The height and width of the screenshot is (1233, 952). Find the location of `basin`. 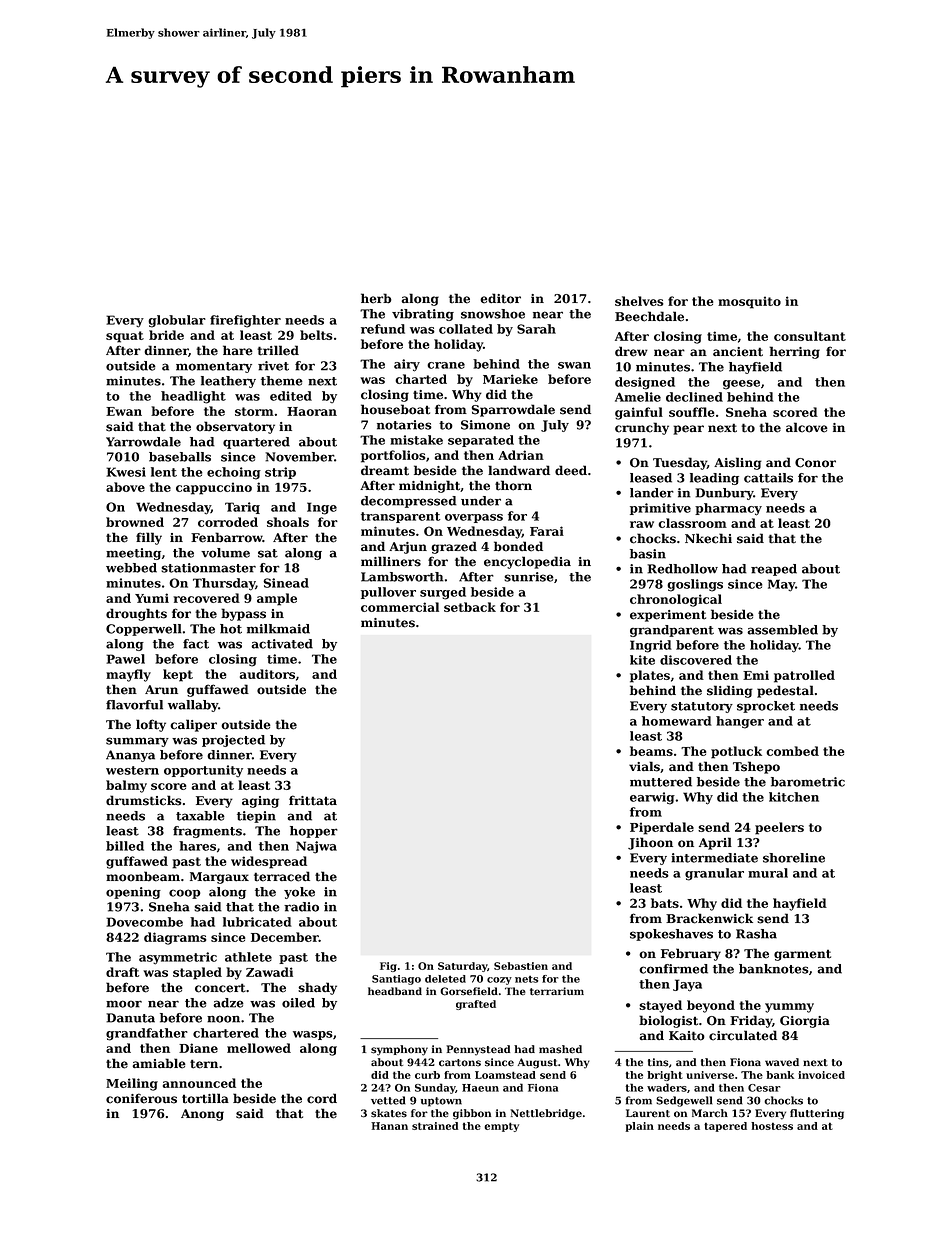

basin is located at coordinates (648, 554).
